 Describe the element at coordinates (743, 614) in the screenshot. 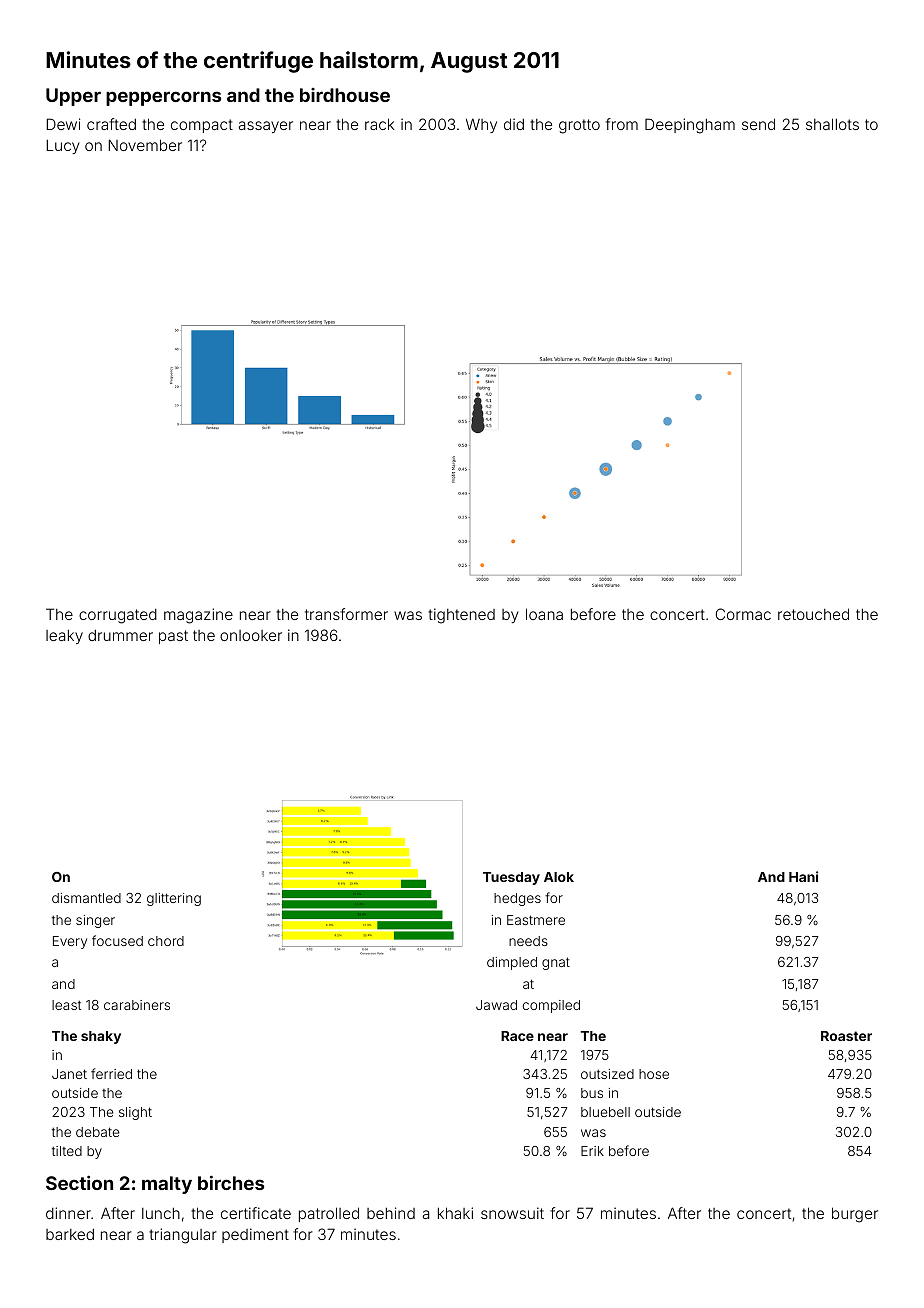

I see `Cormac` at that location.
